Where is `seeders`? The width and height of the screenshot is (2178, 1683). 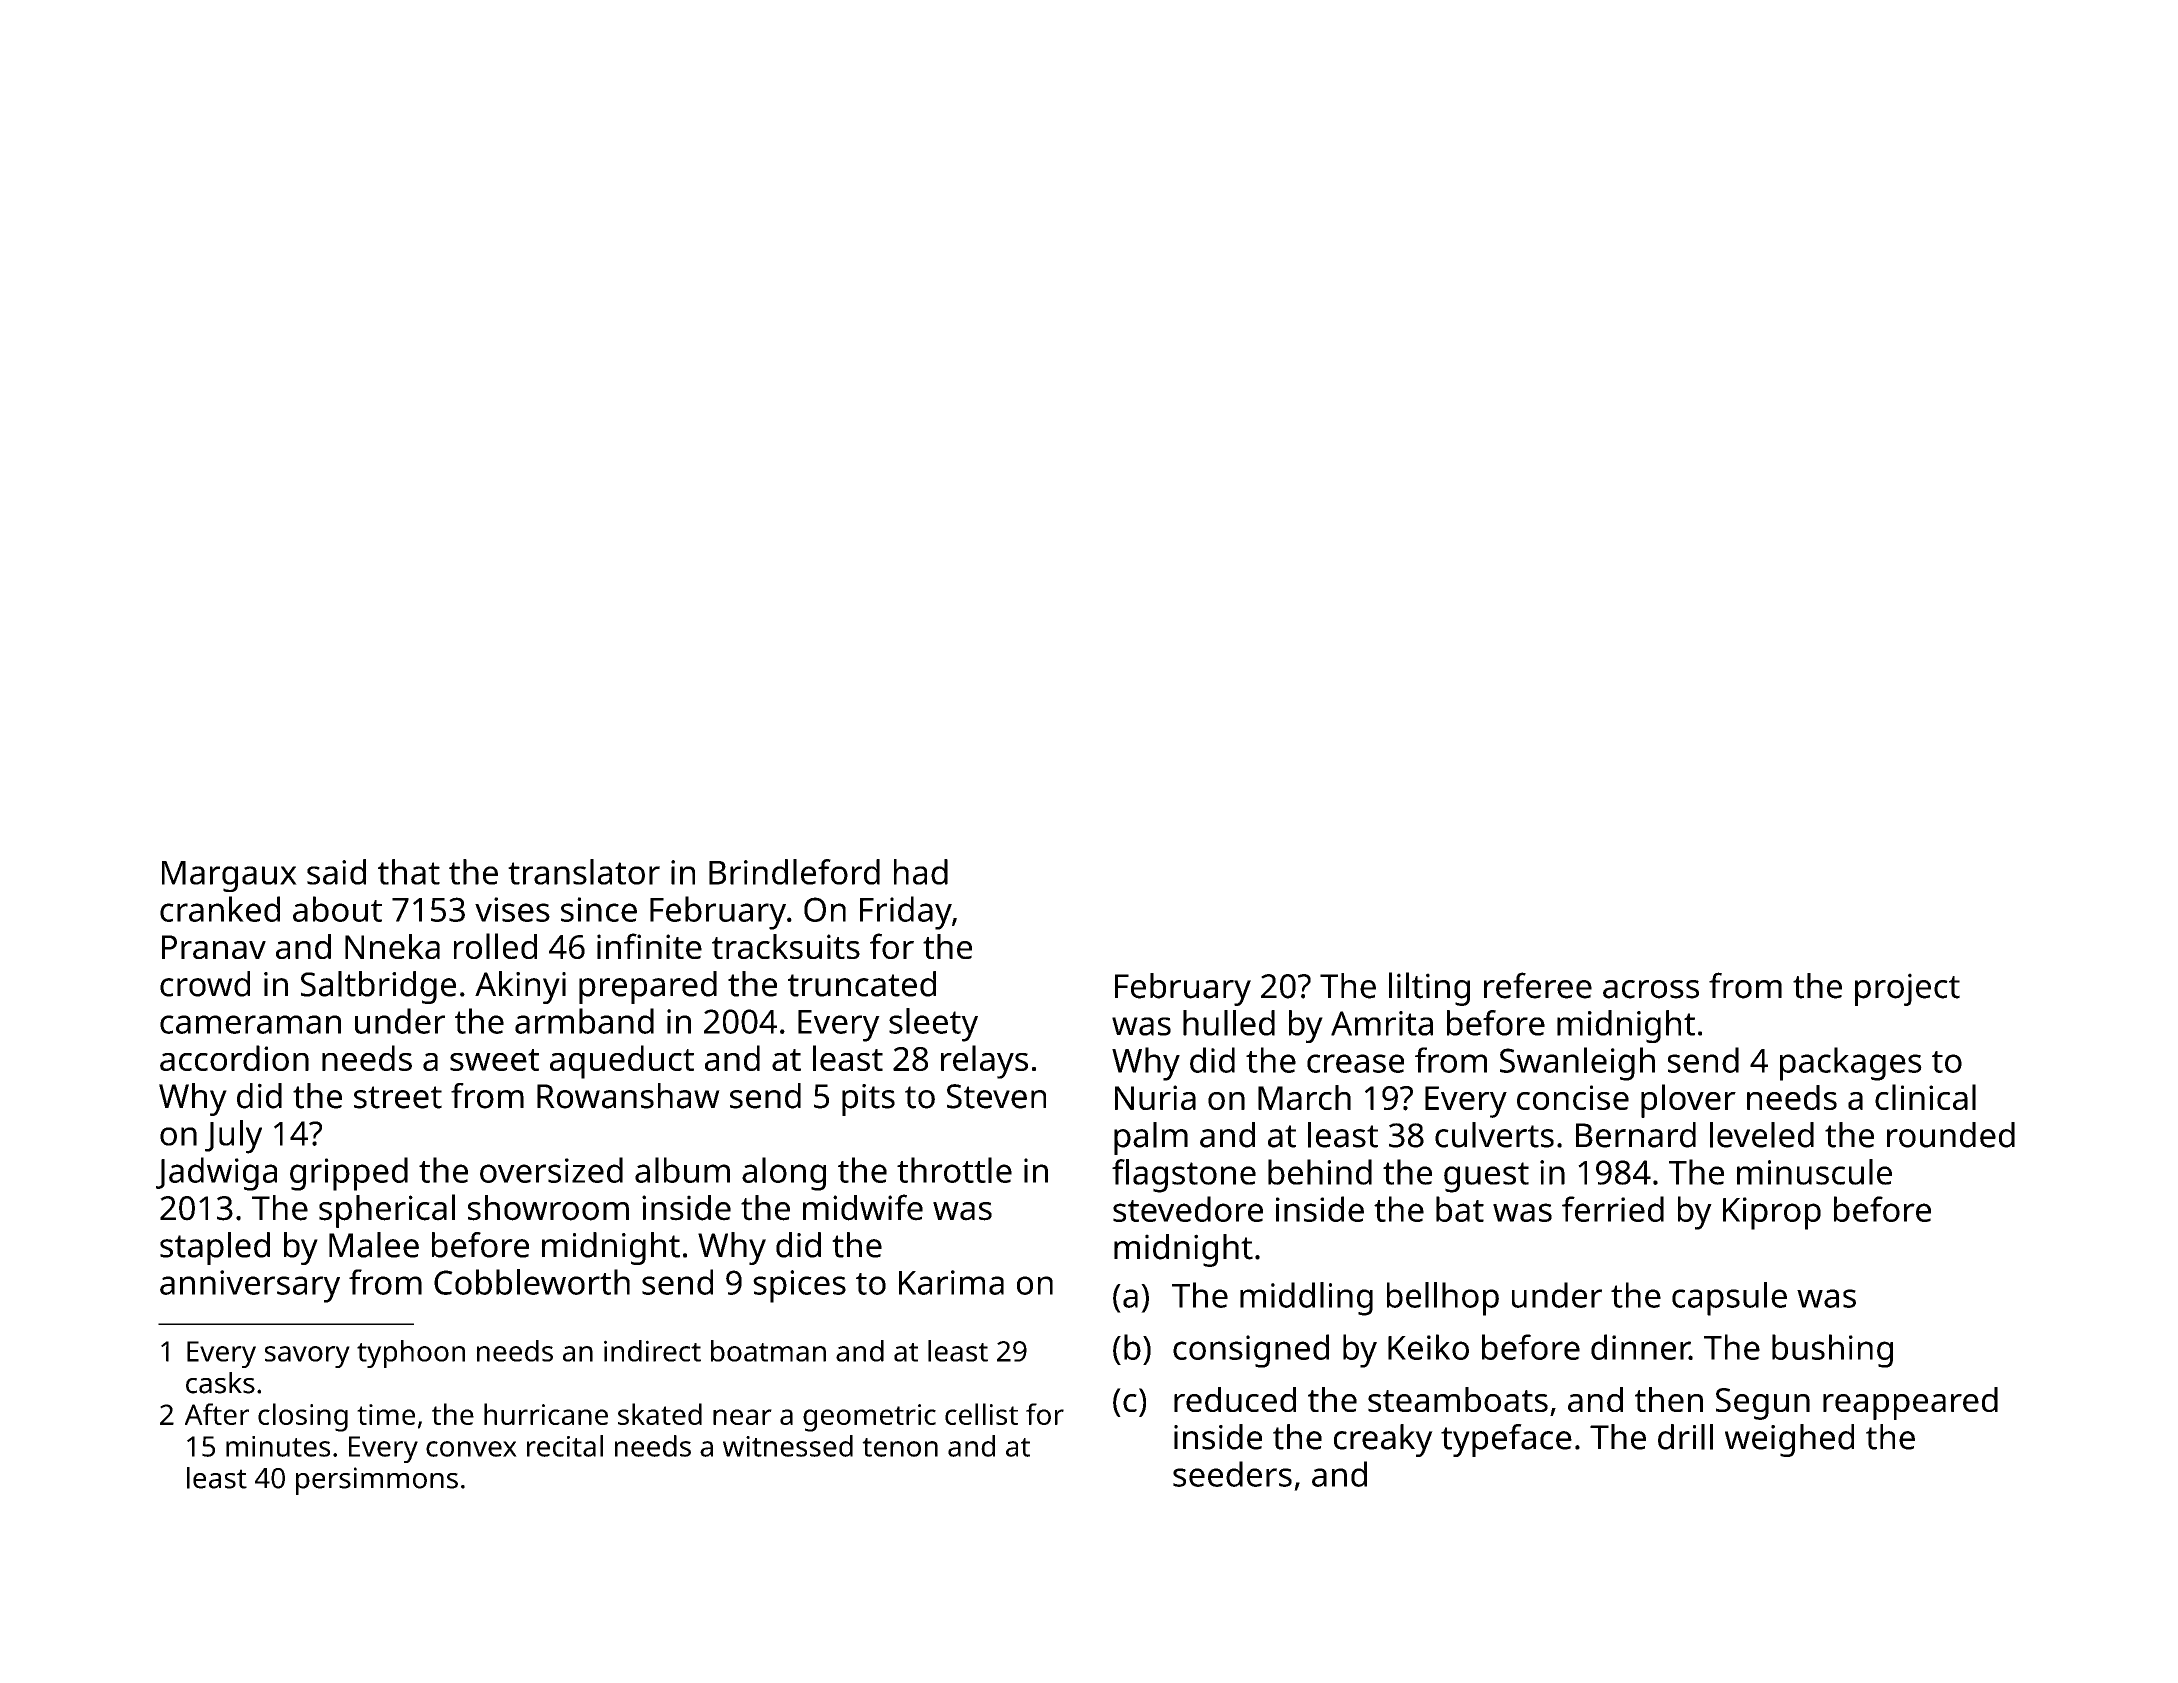 seeders is located at coordinates (1232, 1474).
